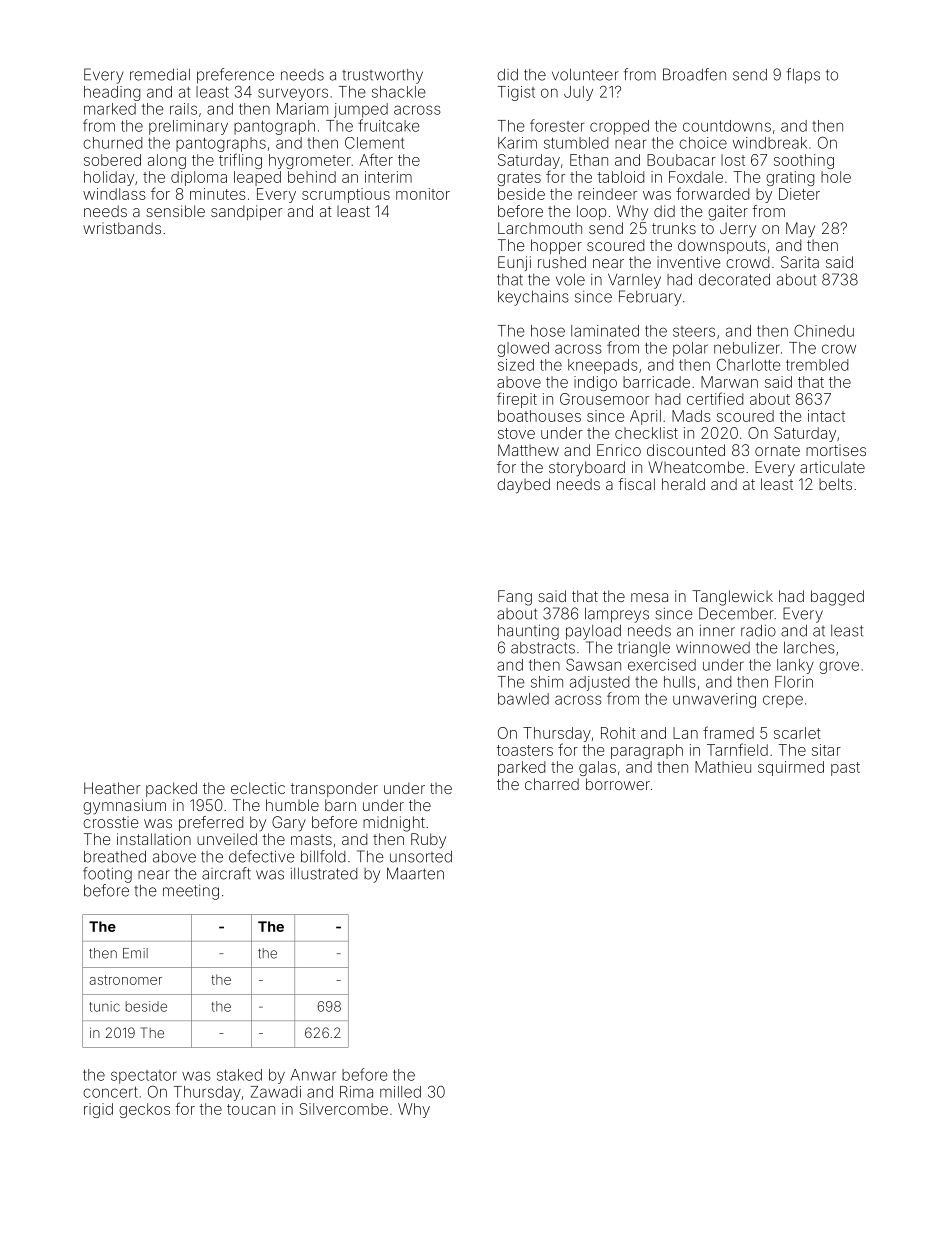 Image resolution: width=952 pixels, height=1233 pixels. What do you see at coordinates (649, 597) in the page?
I see `mesa` at bounding box center [649, 597].
